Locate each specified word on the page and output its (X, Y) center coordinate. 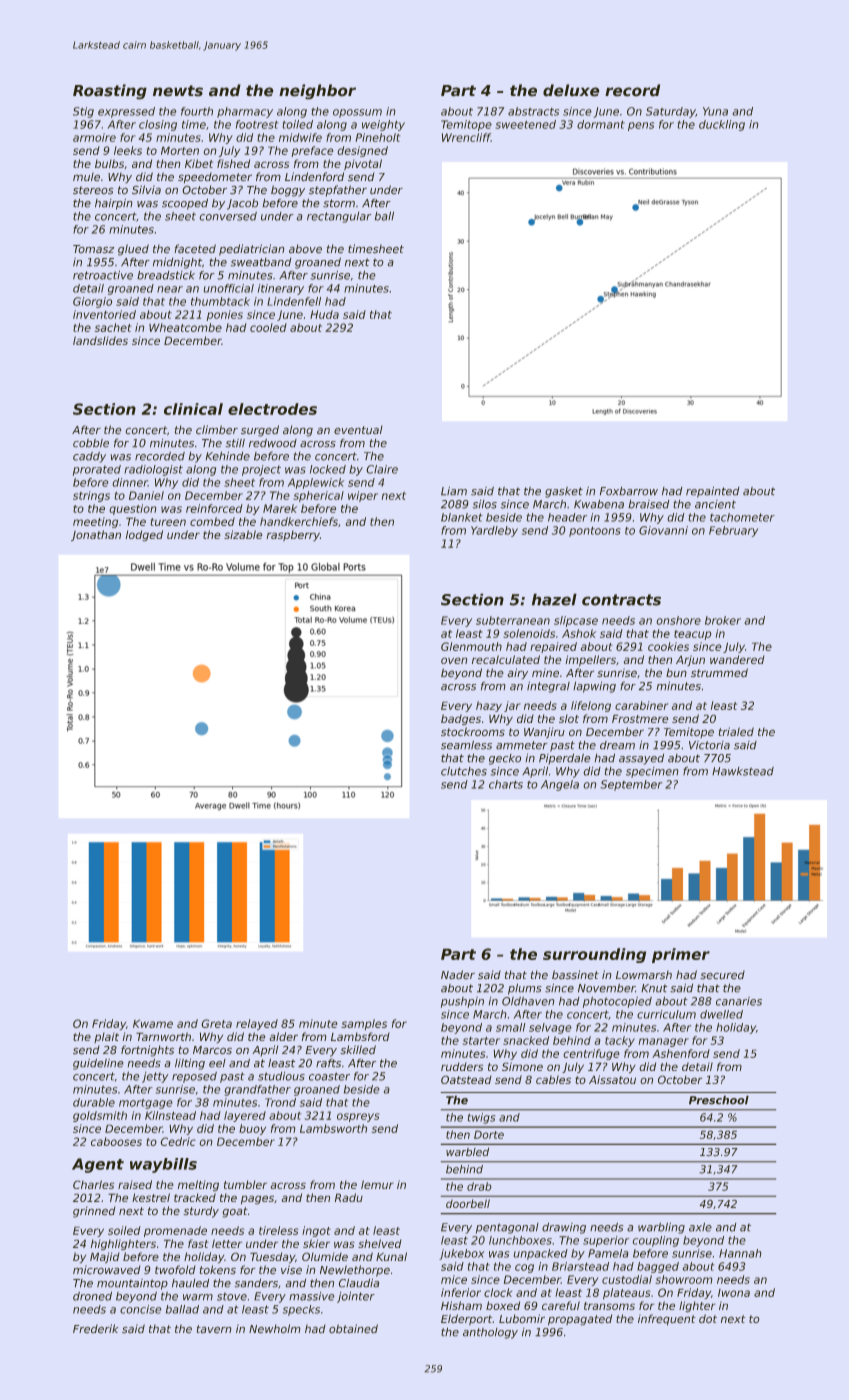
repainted (713, 492)
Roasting (110, 92)
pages (257, 1200)
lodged (144, 536)
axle (700, 1227)
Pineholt (378, 137)
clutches (464, 771)
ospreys (358, 1117)
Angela (560, 785)
